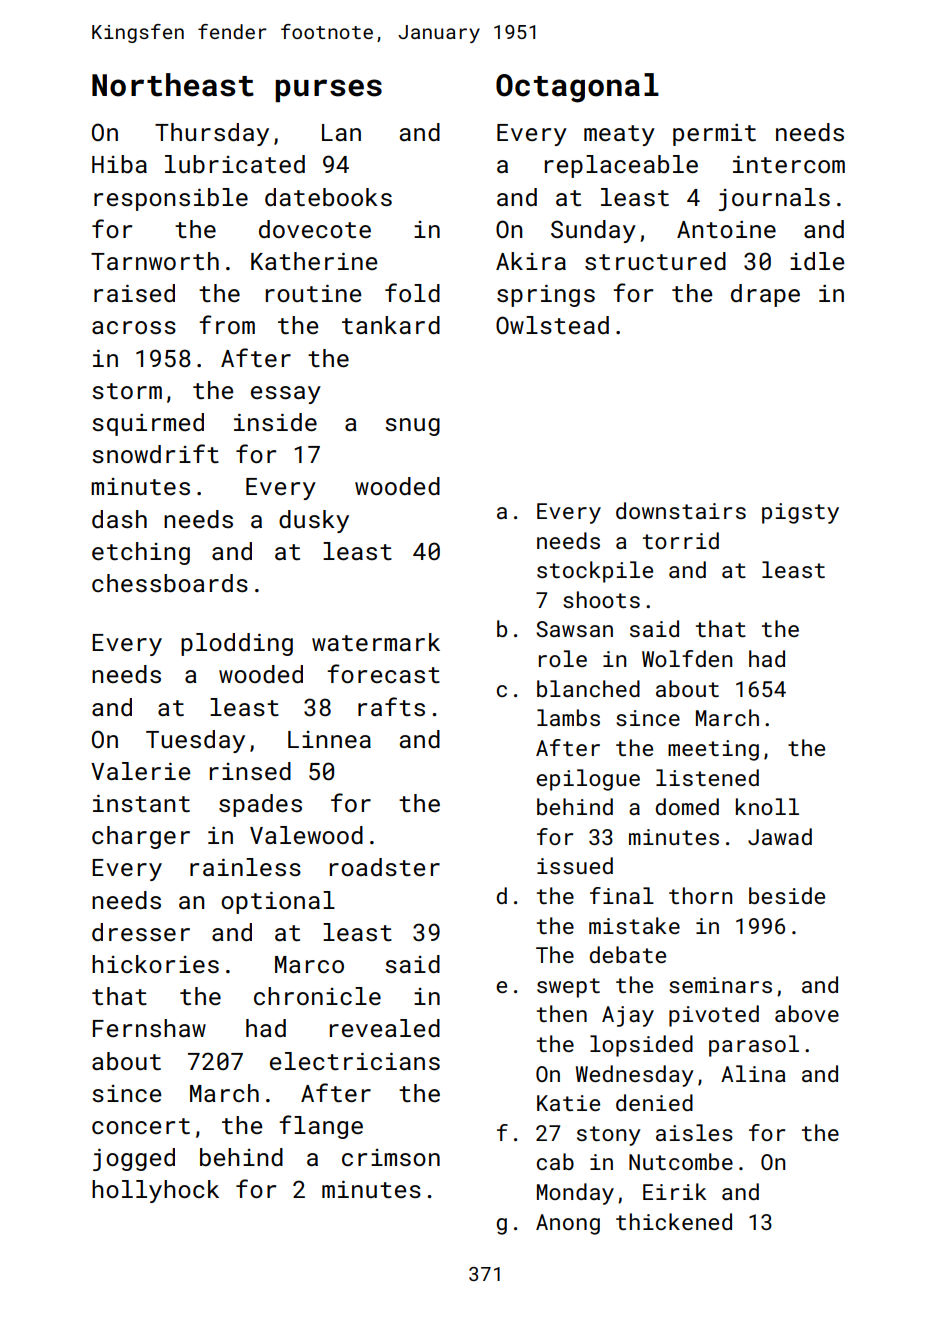 This page has width=937, height=1330. Describe the element at coordinates (376, 642) in the page. I see `watermark` at that location.
